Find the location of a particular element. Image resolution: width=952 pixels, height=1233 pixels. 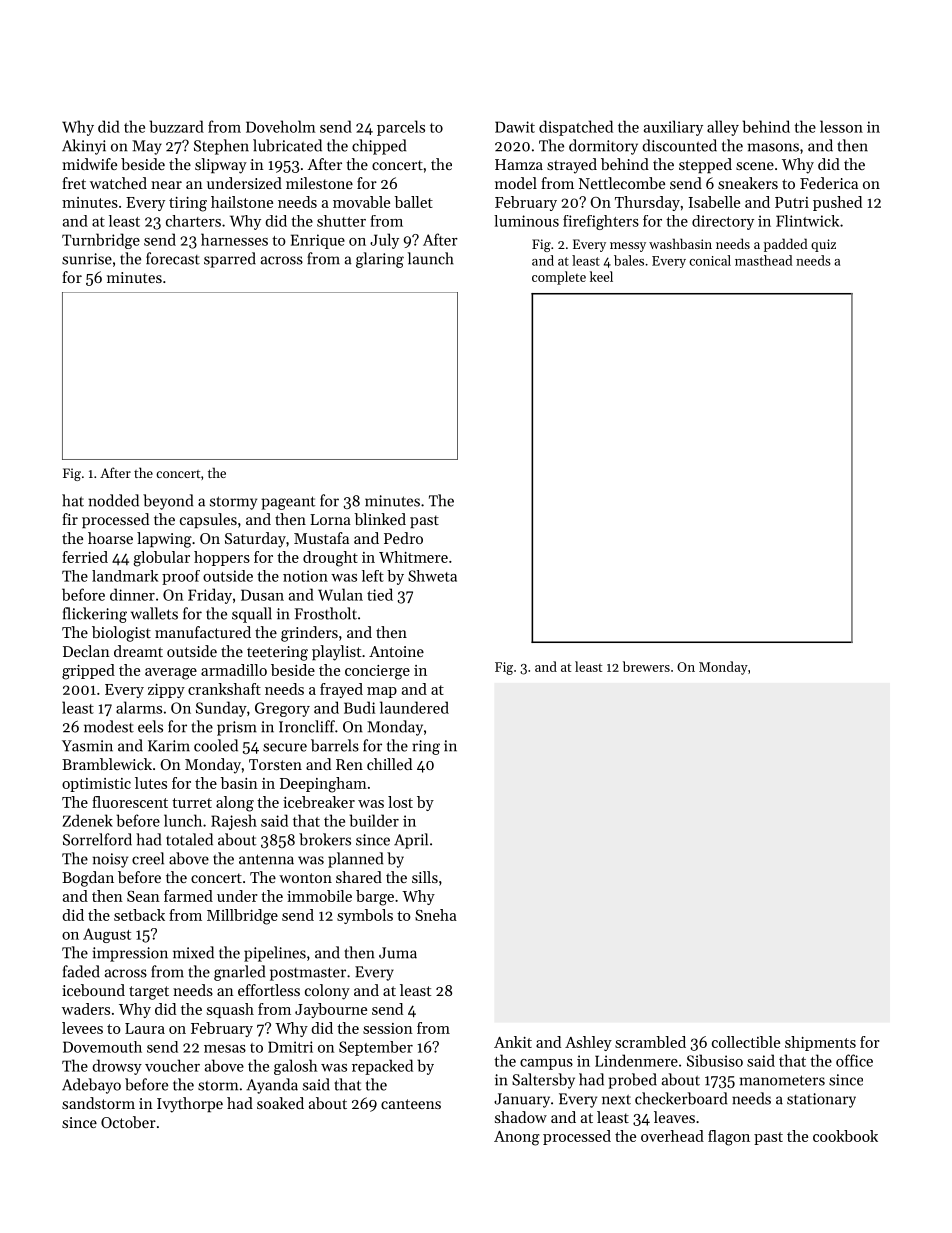

Akinyi is located at coordinates (84, 147).
